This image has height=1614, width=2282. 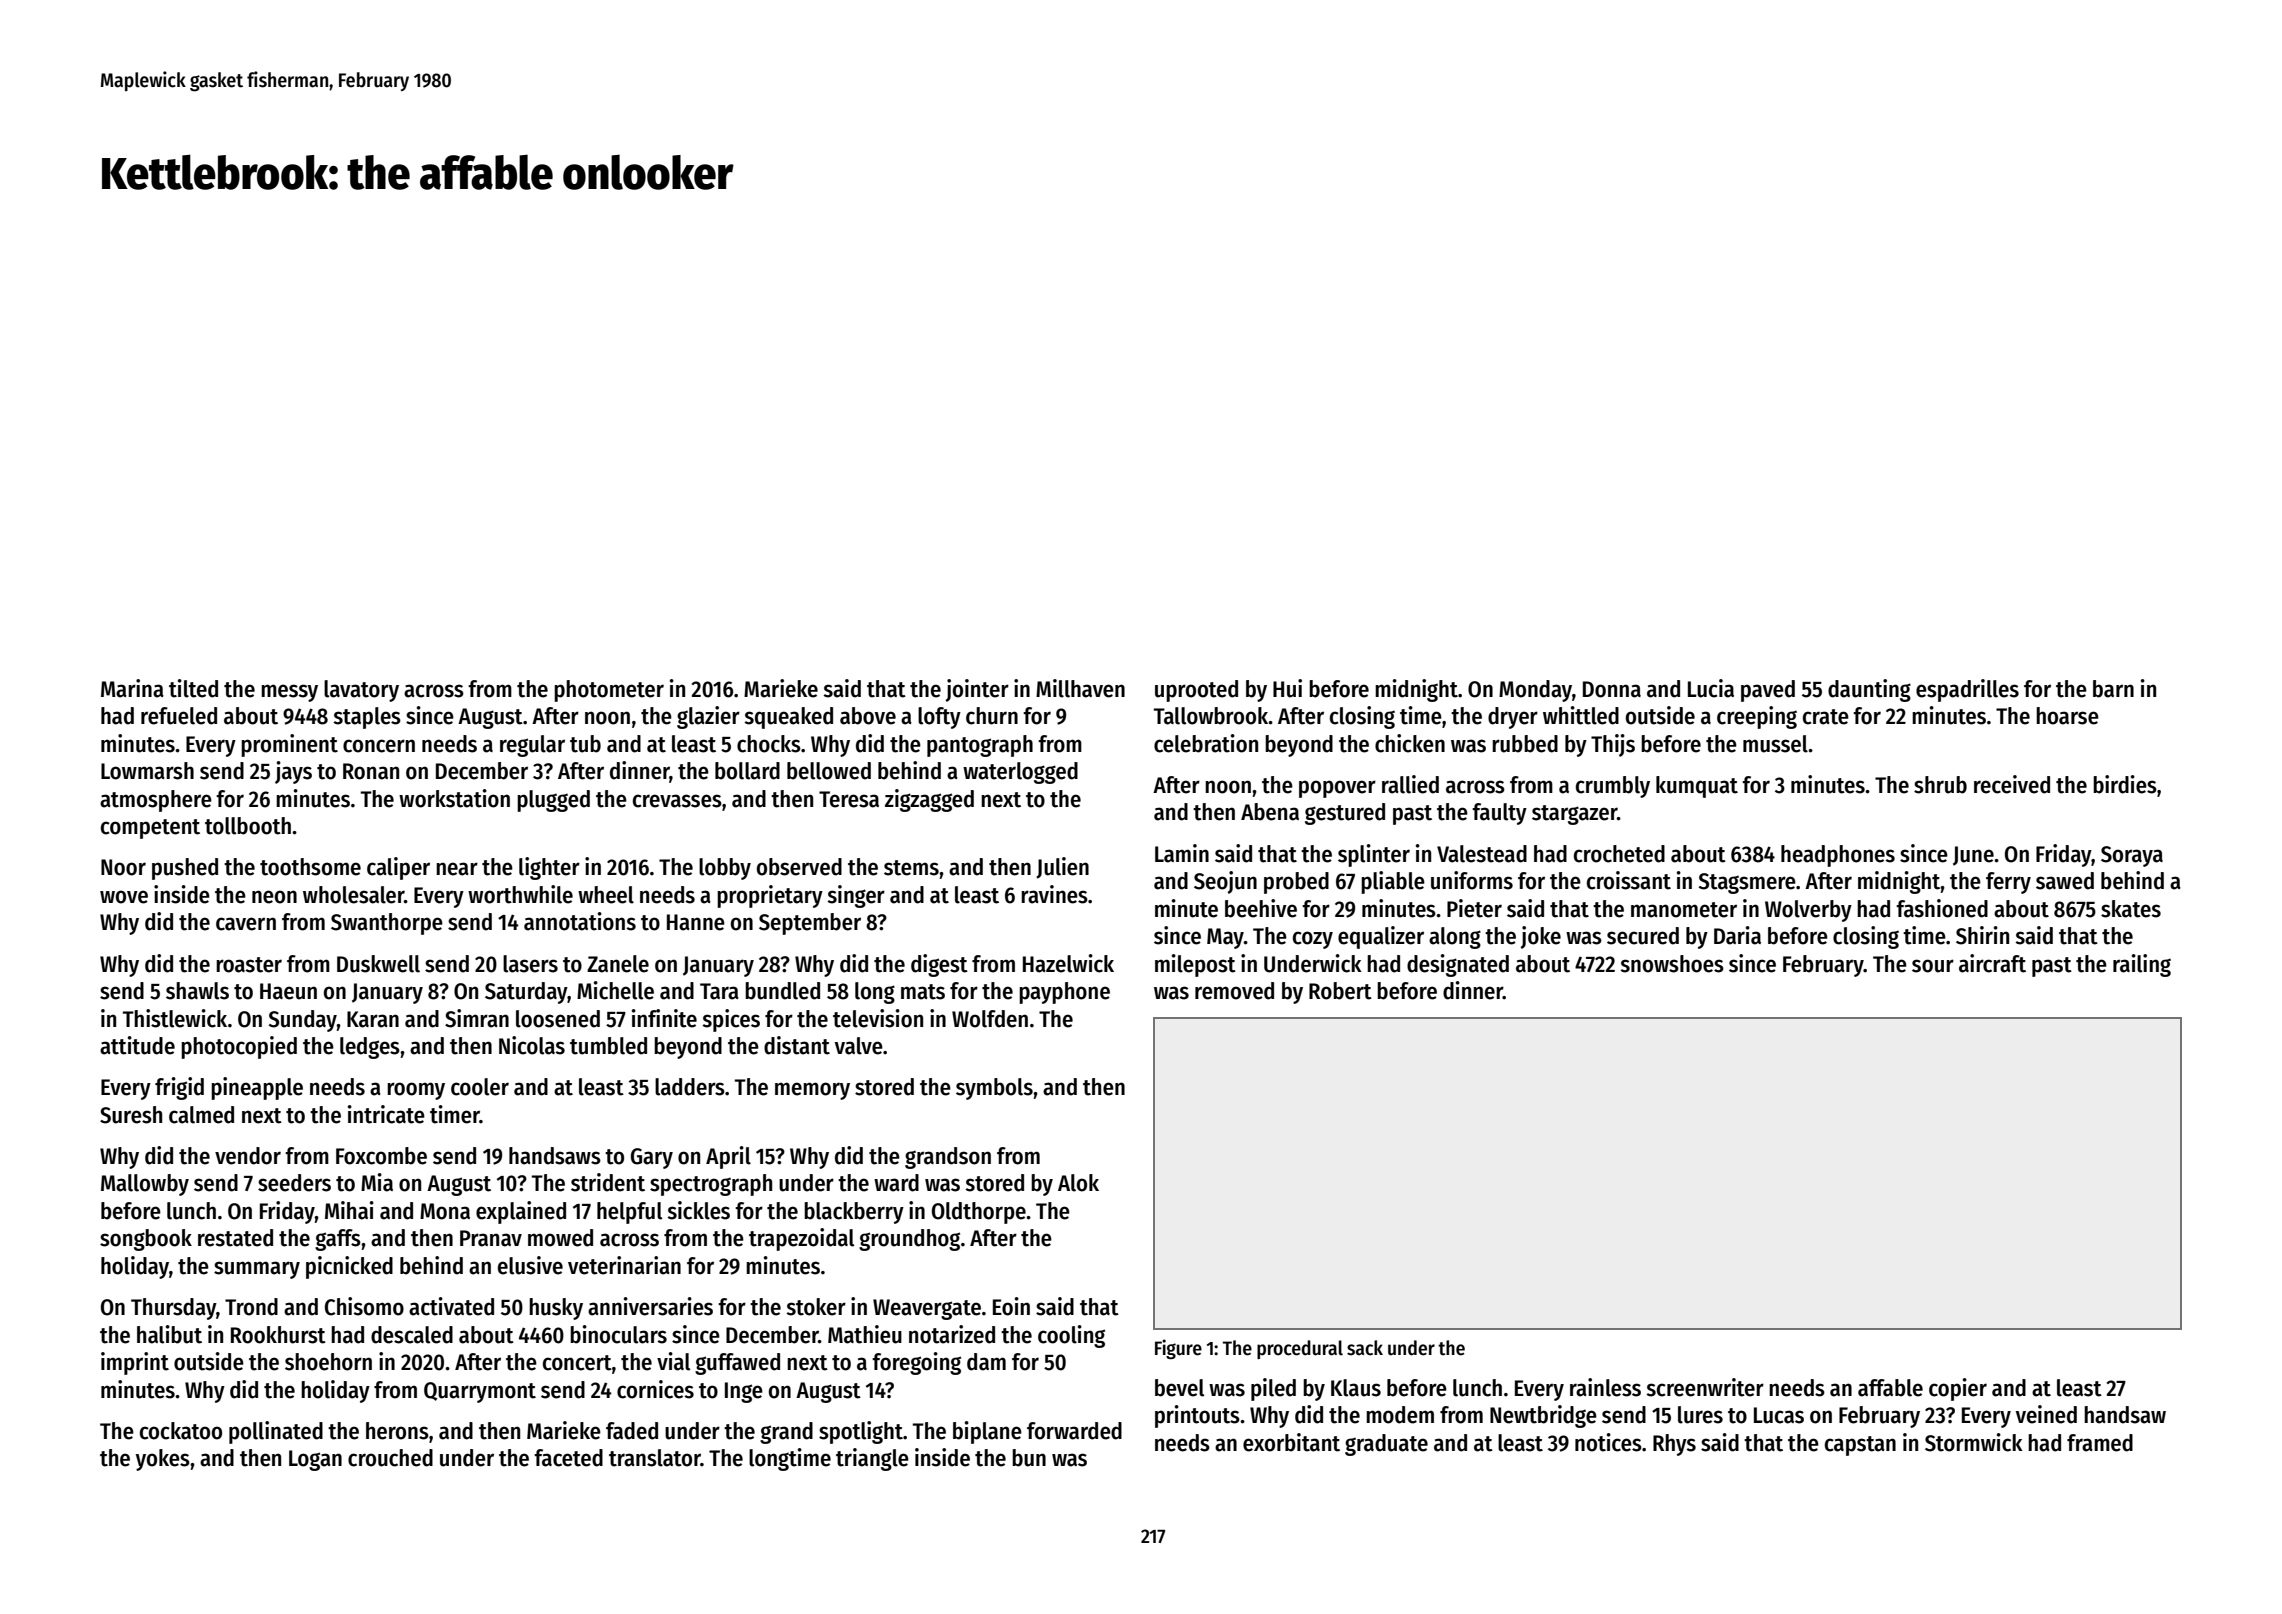 I want to click on bellowed, so click(x=829, y=771).
